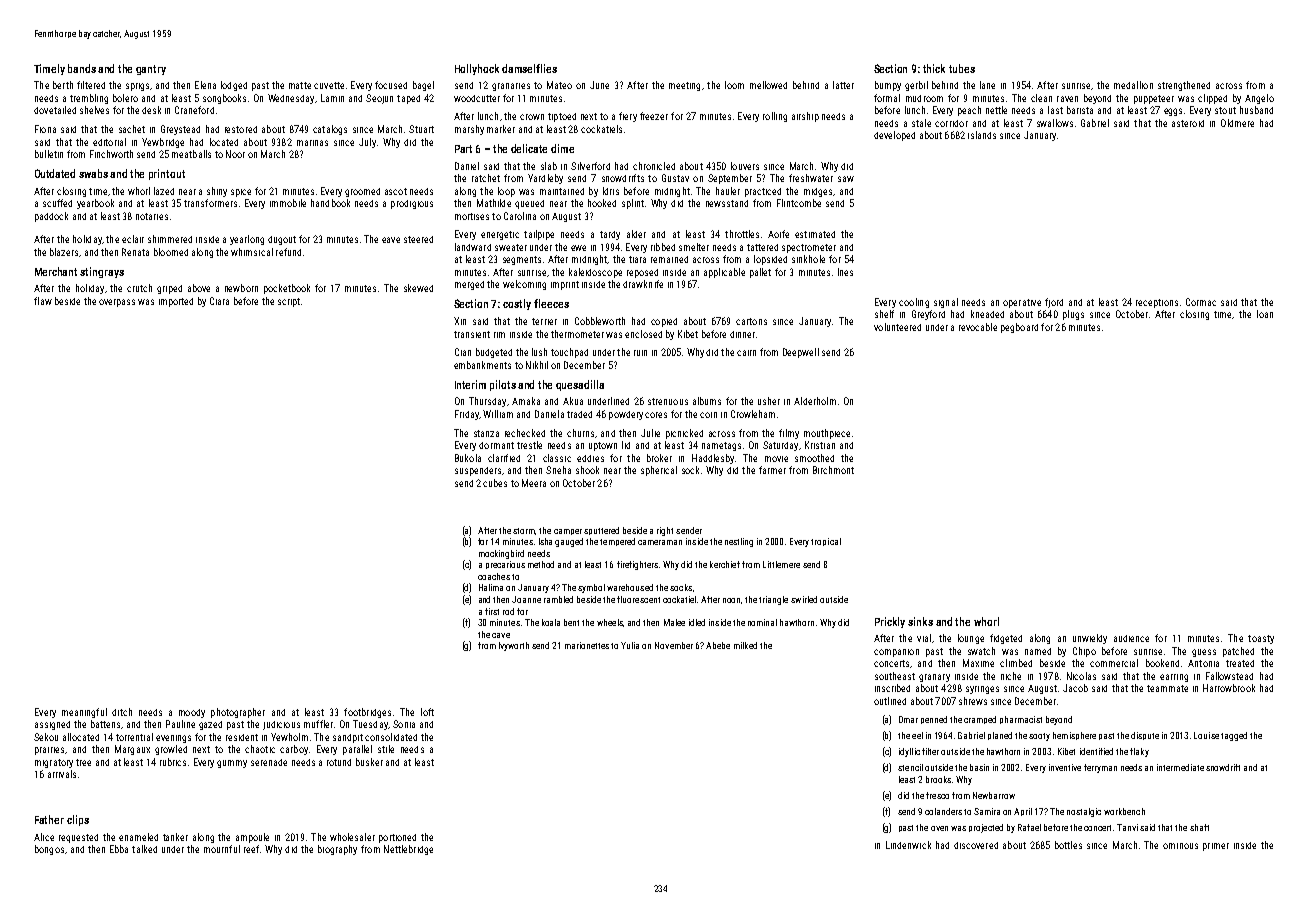 The width and height of the screenshot is (1308, 924). I want to click on Omar, so click(908, 719).
